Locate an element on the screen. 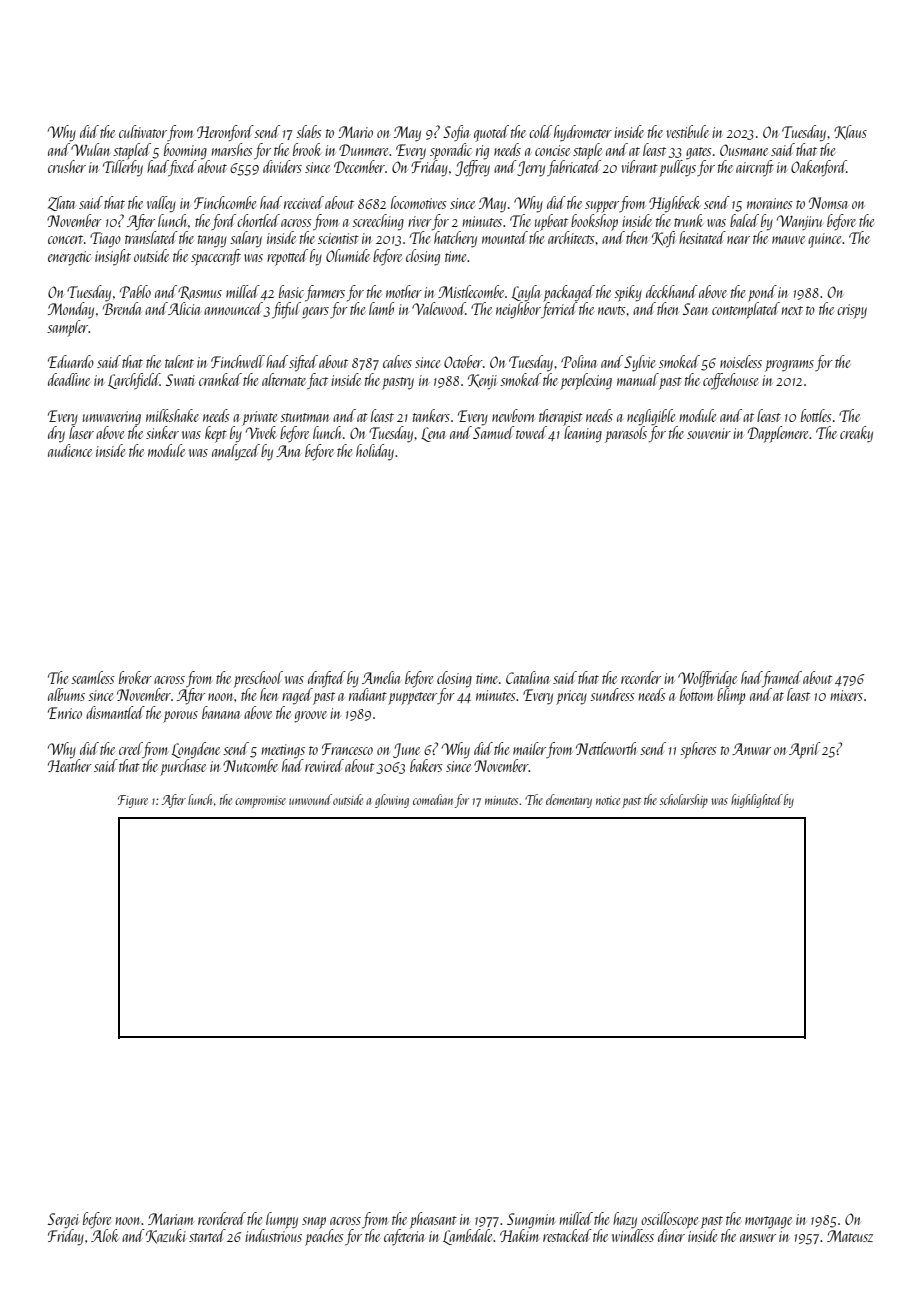 The width and height of the screenshot is (924, 1314). reordered is located at coordinates (222, 1218).
